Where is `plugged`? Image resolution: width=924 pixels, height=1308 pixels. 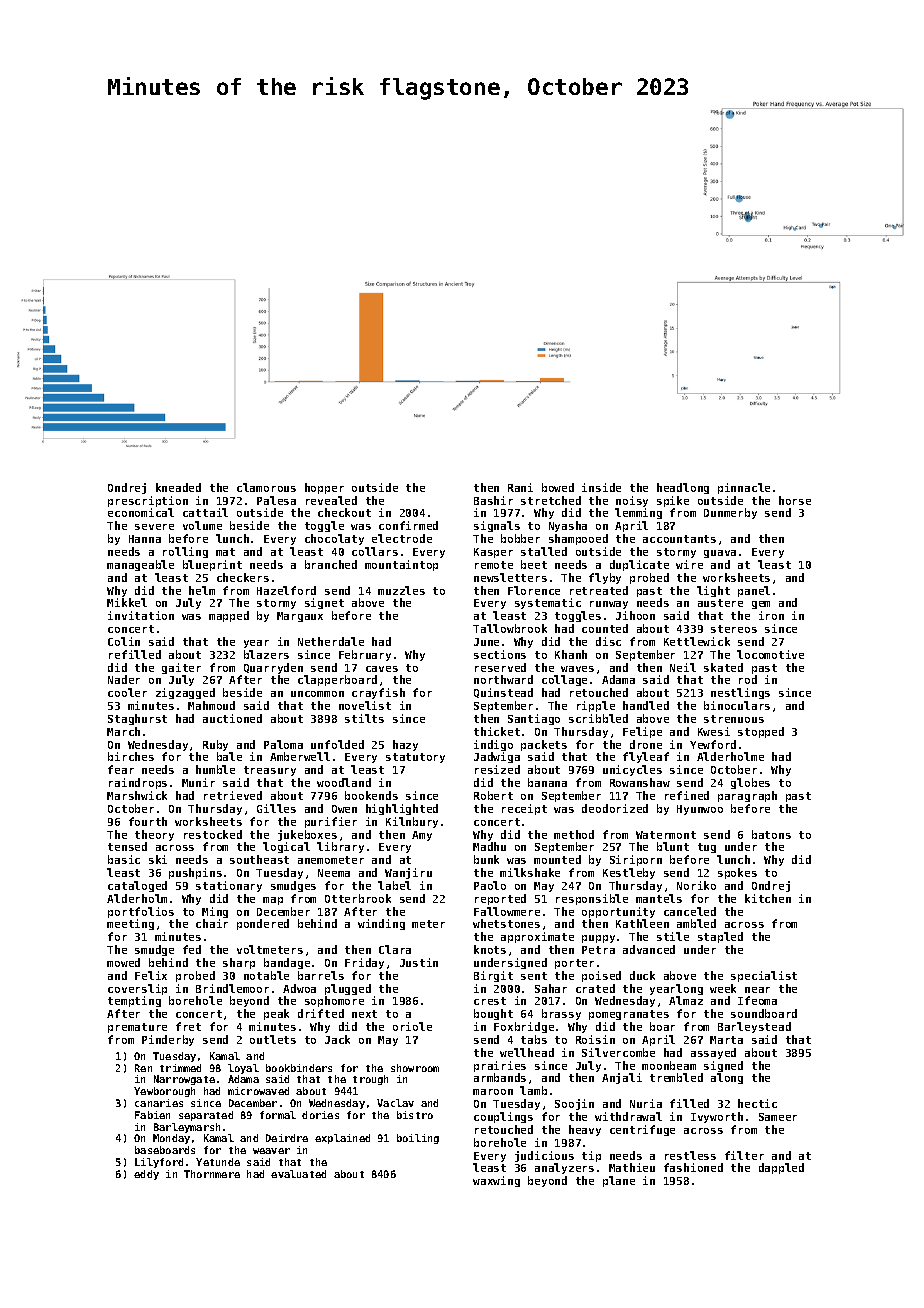 plugged is located at coordinates (348, 989).
